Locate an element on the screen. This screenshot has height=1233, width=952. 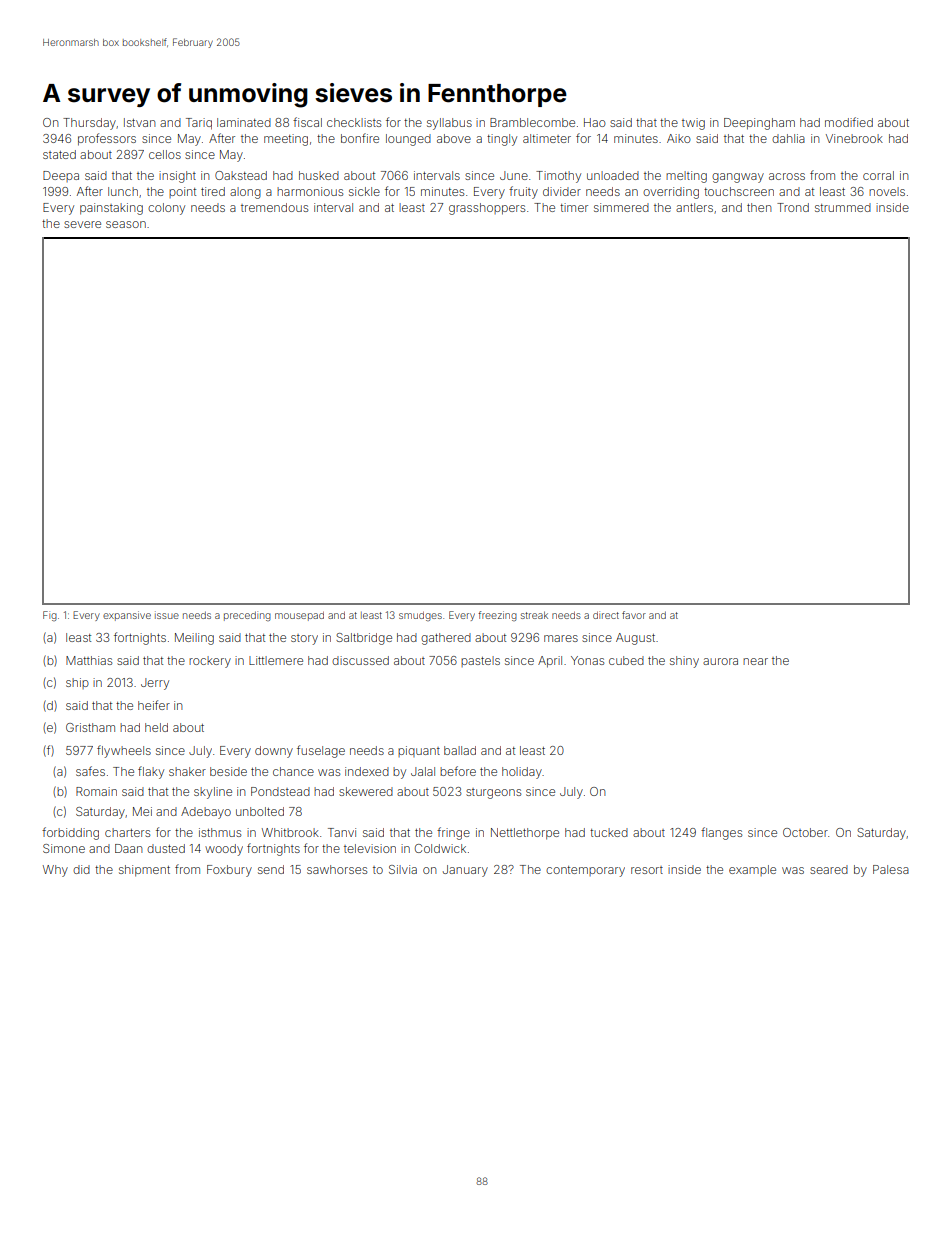
season is located at coordinates (126, 224).
